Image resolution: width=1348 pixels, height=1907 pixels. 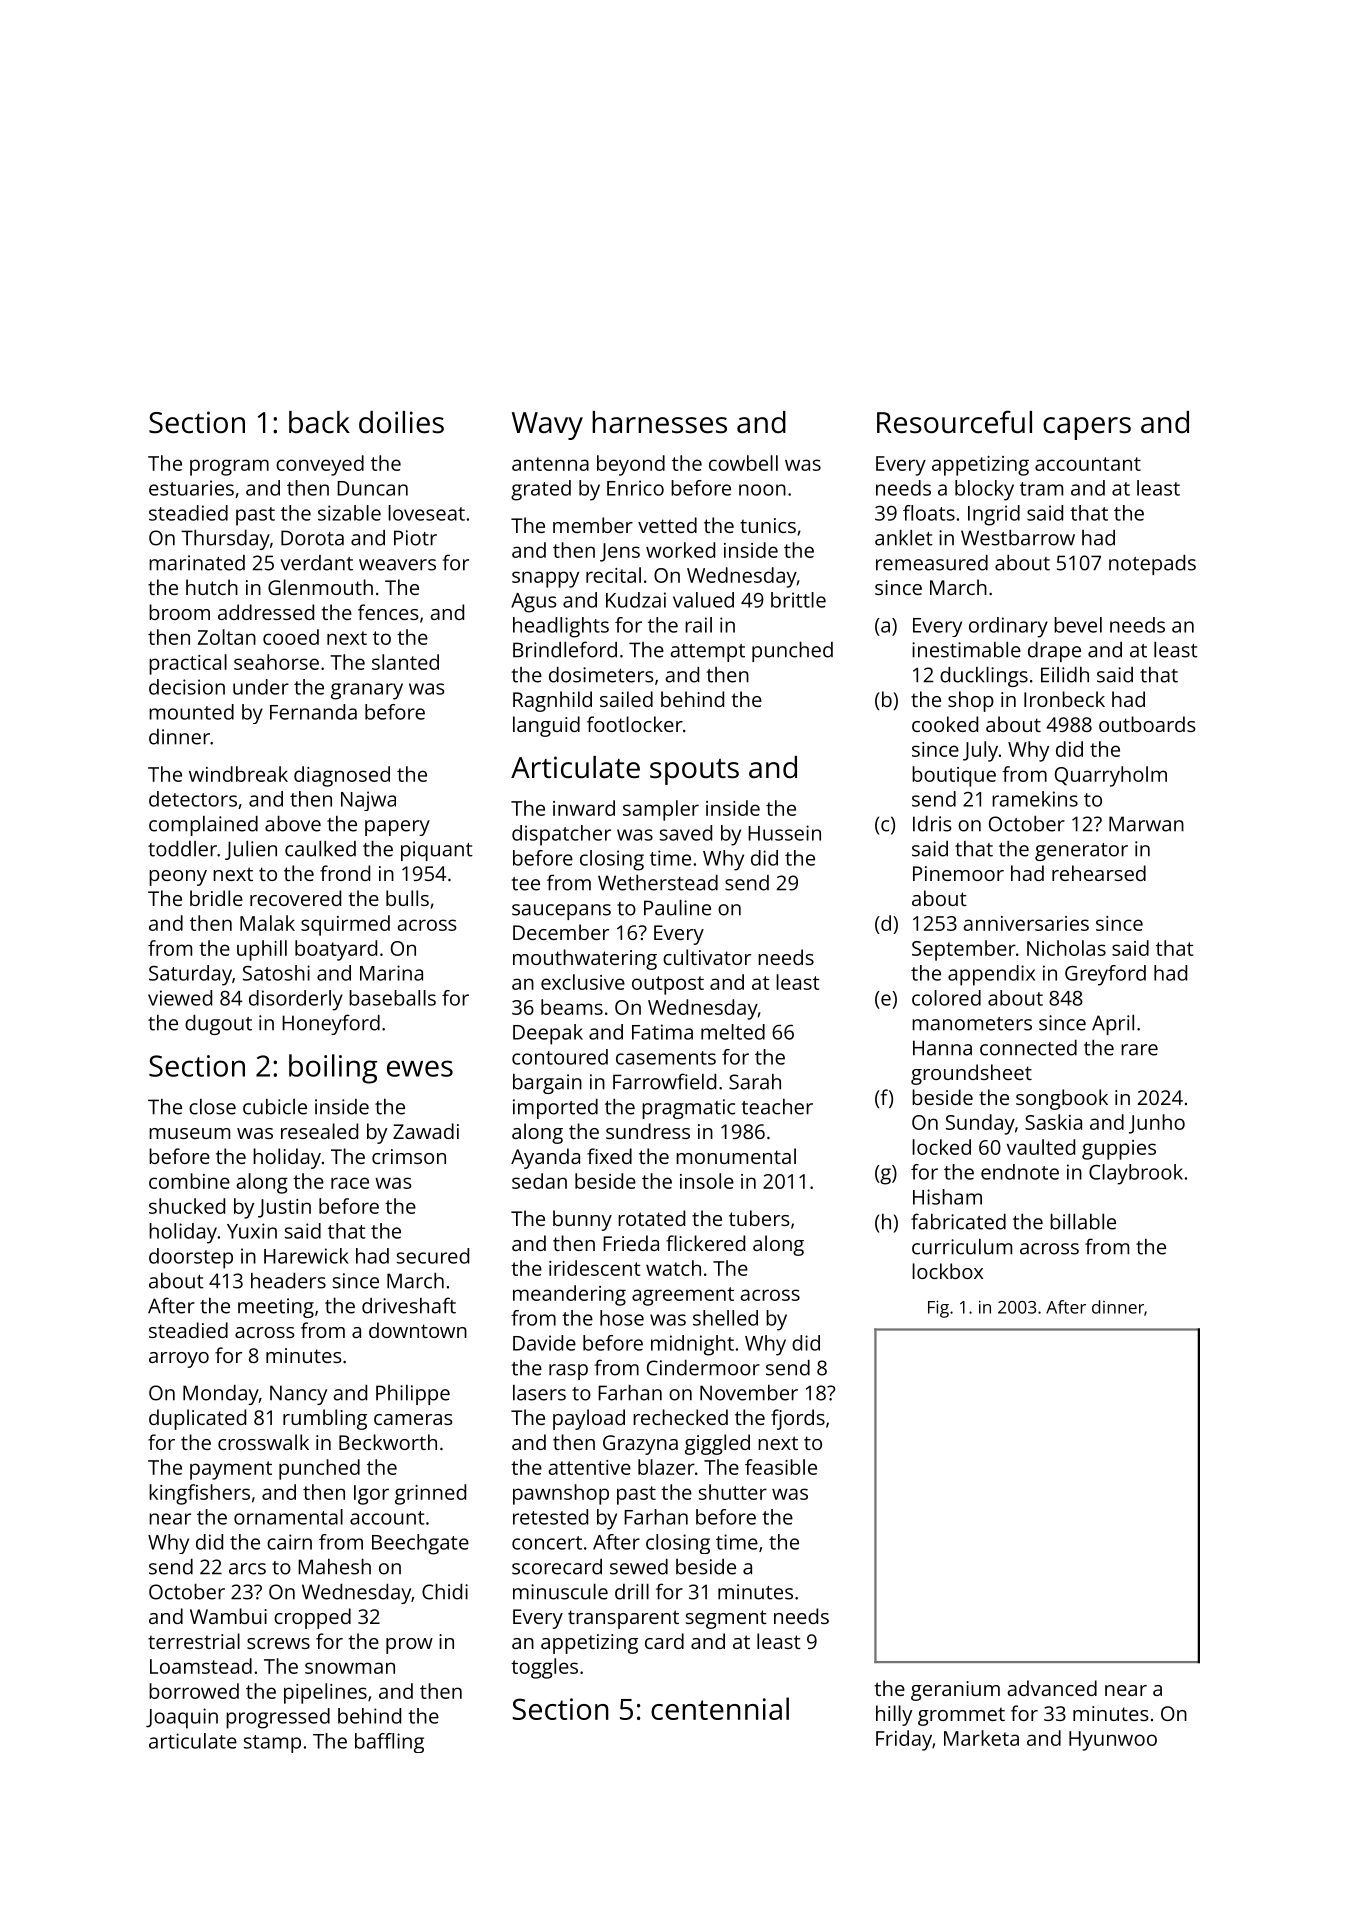 What do you see at coordinates (320, 465) in the screenshot?
I see `conveyed` at bounding box center [320, 465].
